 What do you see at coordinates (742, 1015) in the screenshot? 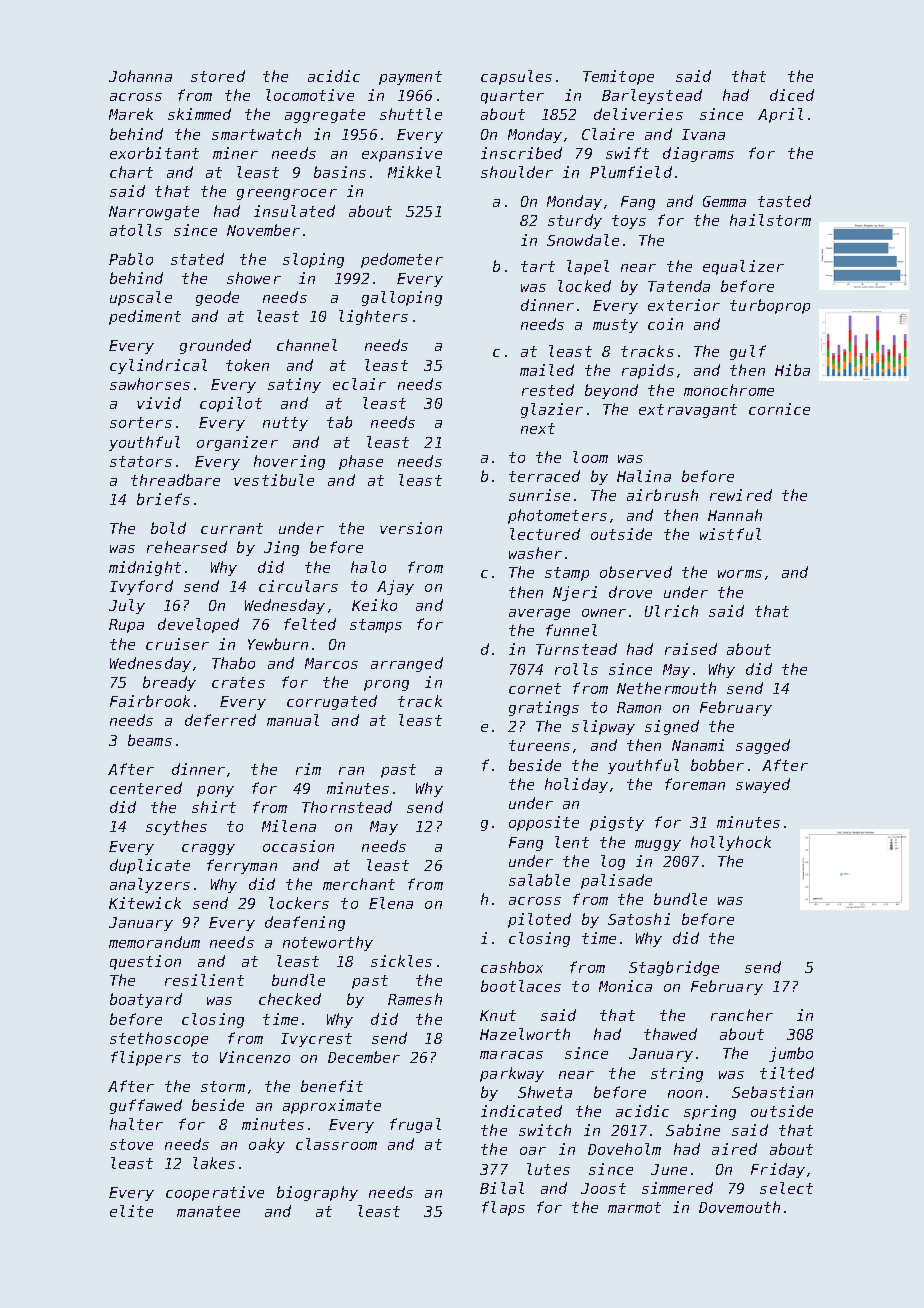
I see `rancher` at bounding box center [742, 1015].
